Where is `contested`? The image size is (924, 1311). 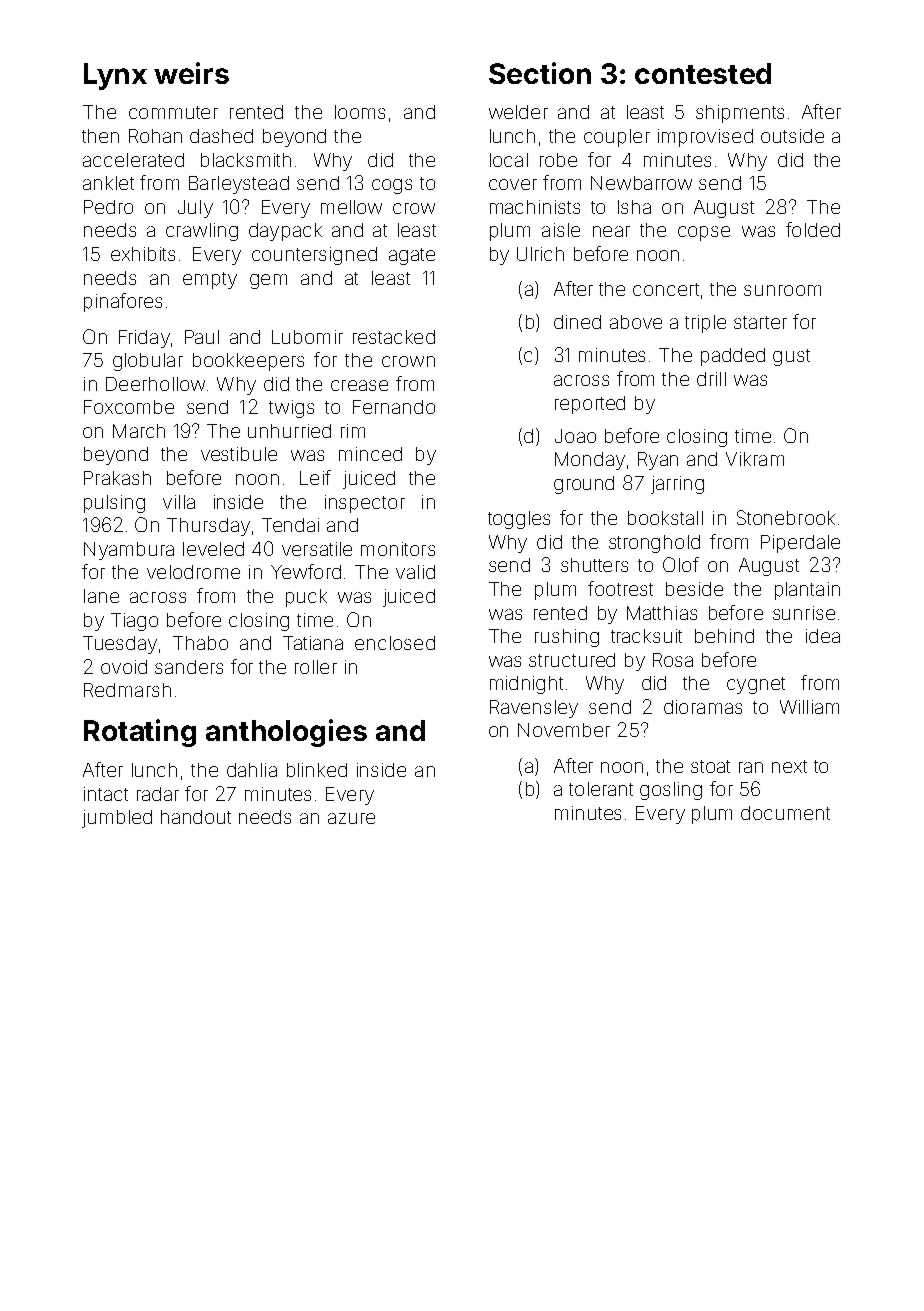
contested is located at coordinates (703, 73).
